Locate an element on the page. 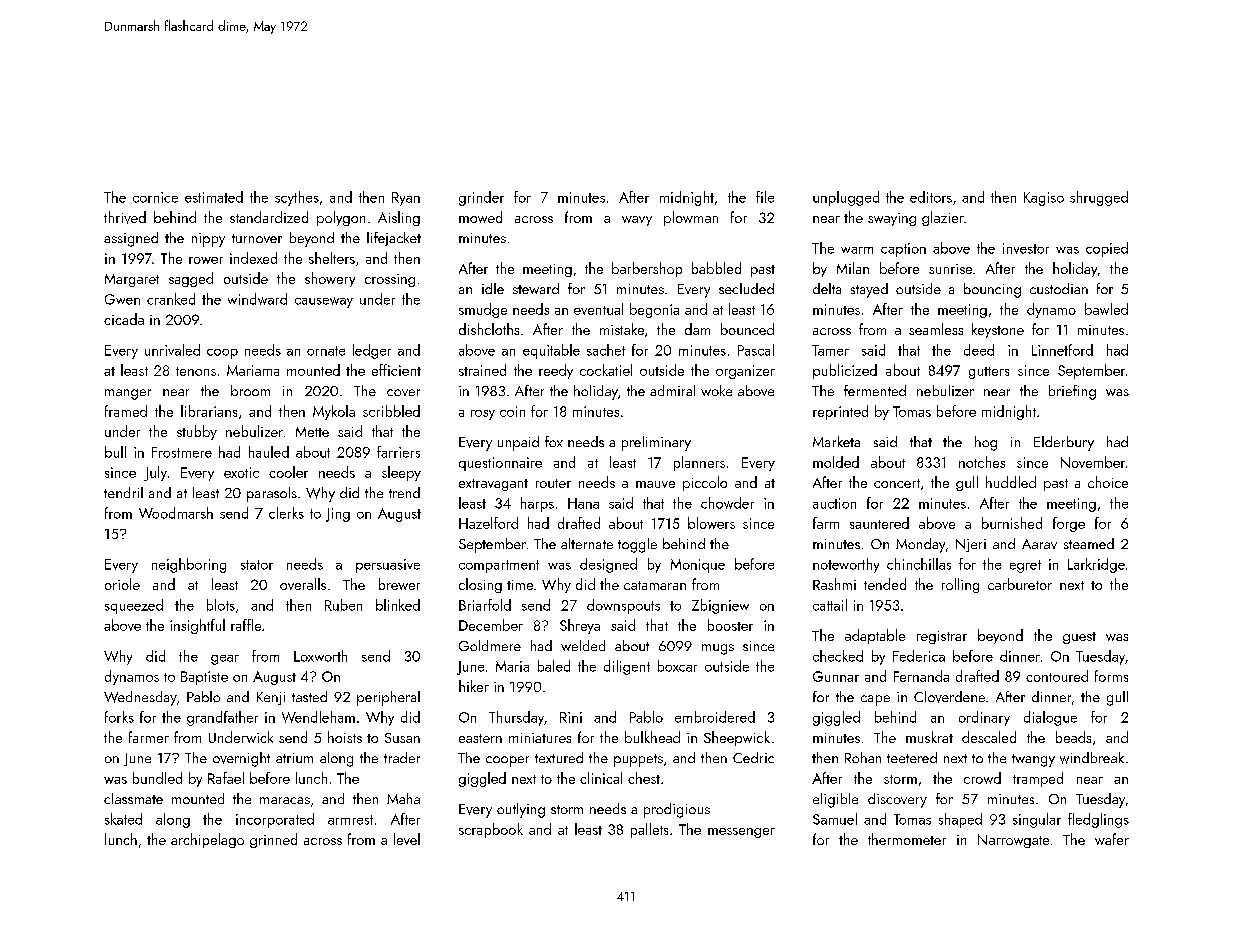 The width and height of the page is (1233, 952). scythes is located at coordinates (297, 198).
